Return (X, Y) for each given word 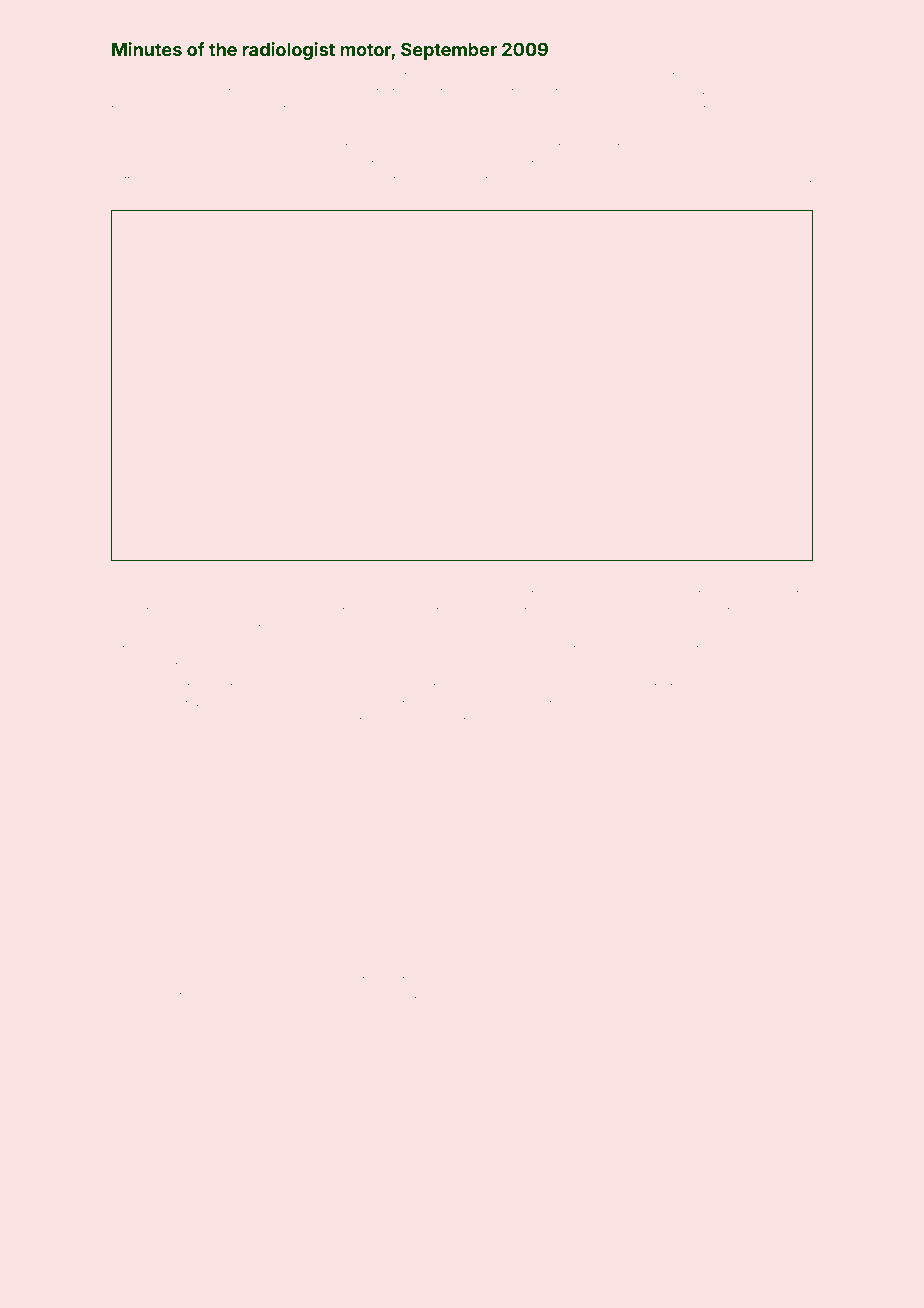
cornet (755, 180)
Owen (185, 593)
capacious (295, 181)
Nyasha (609, 110)
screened (377, 687)
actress (678, 76)
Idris (122, 996)
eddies (731, 704)
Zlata (666, 593)
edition (232, 687)
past (516, 595)
